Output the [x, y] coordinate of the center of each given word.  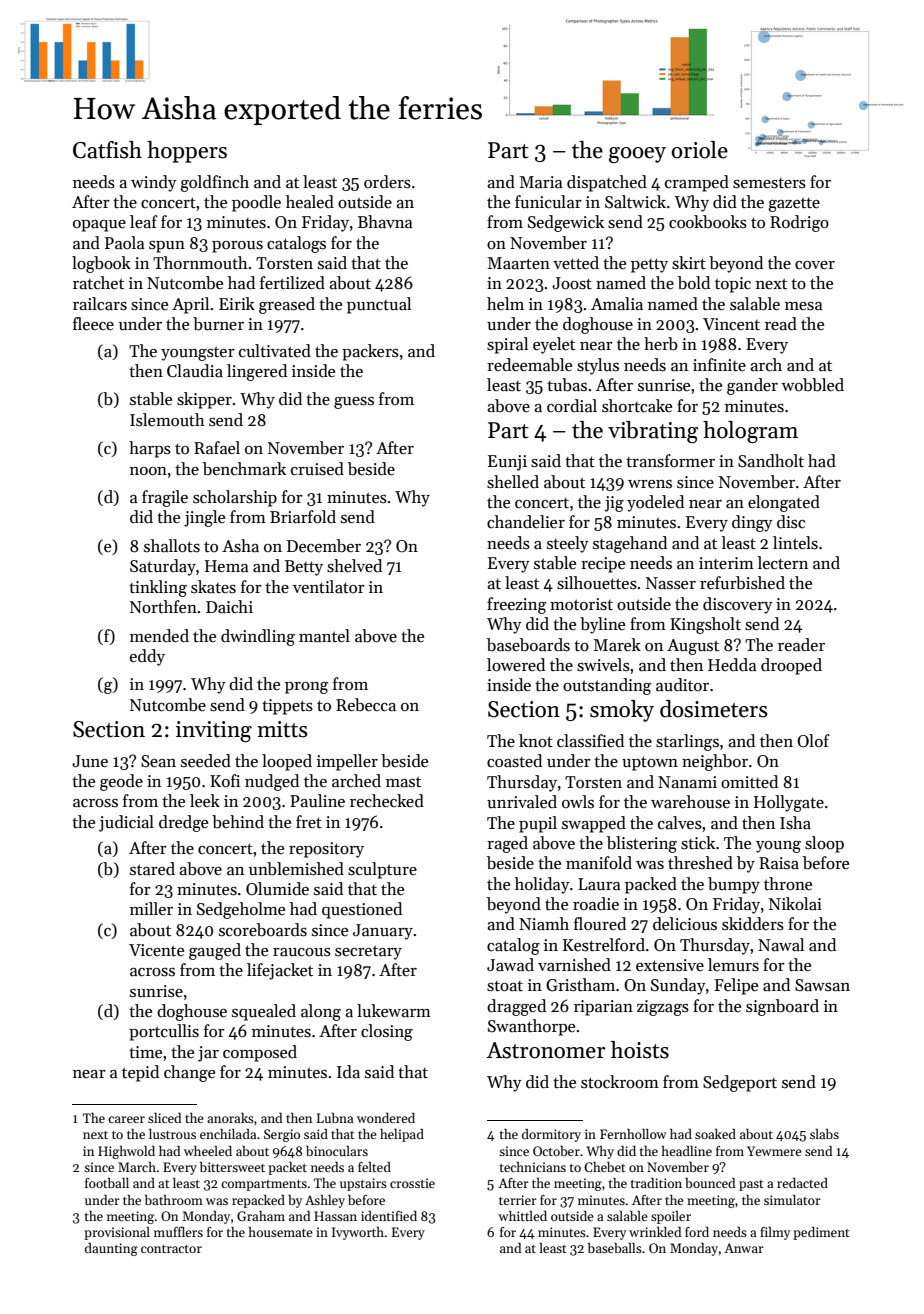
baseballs [615, 1248]
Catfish [107, 150]
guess [354, 403]
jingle [204, 518]
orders [387, 182]
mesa [803, 306]
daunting [111, 1249]
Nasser [671, 583]
